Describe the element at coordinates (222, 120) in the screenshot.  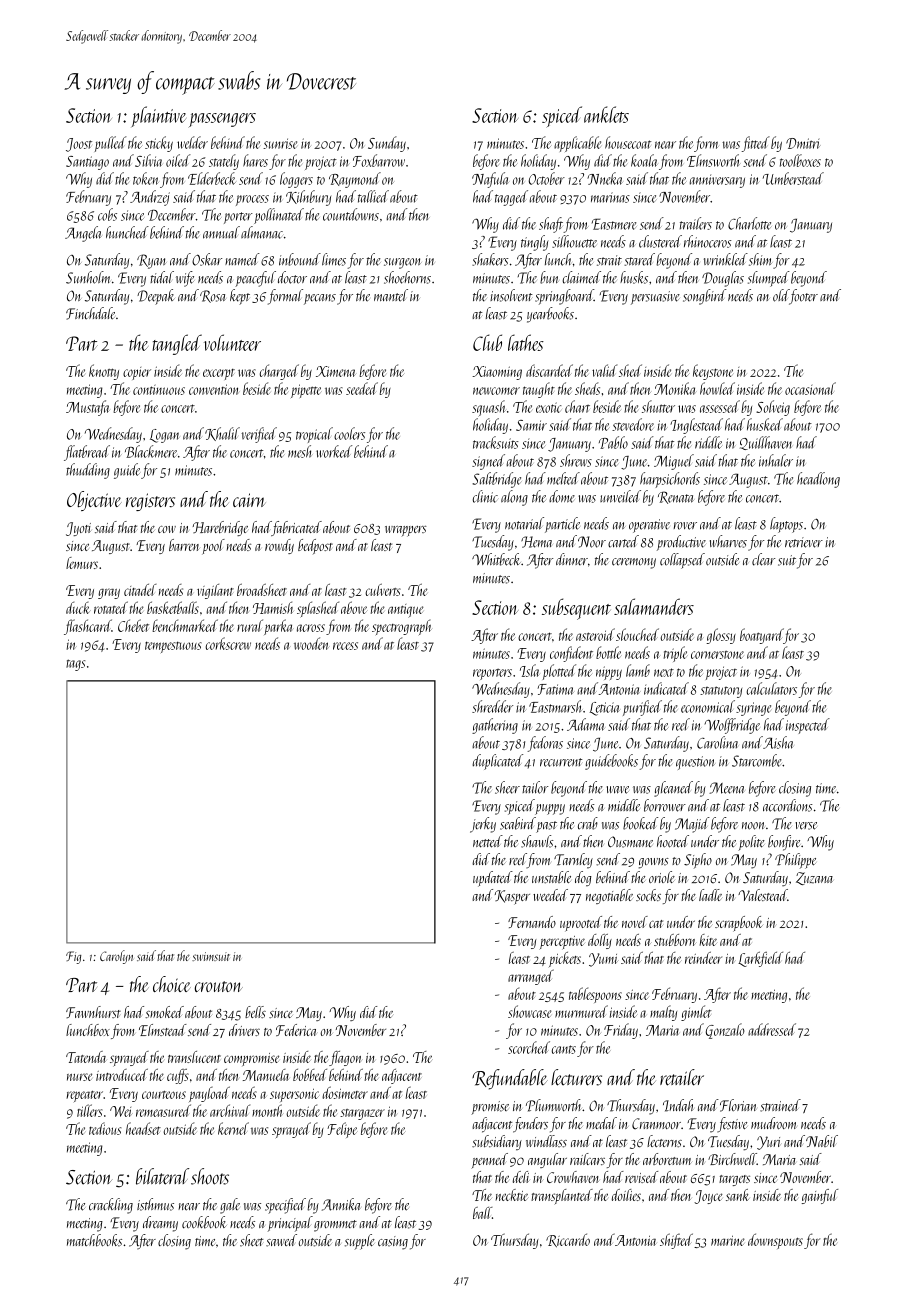
I see `passengers` at that location.
